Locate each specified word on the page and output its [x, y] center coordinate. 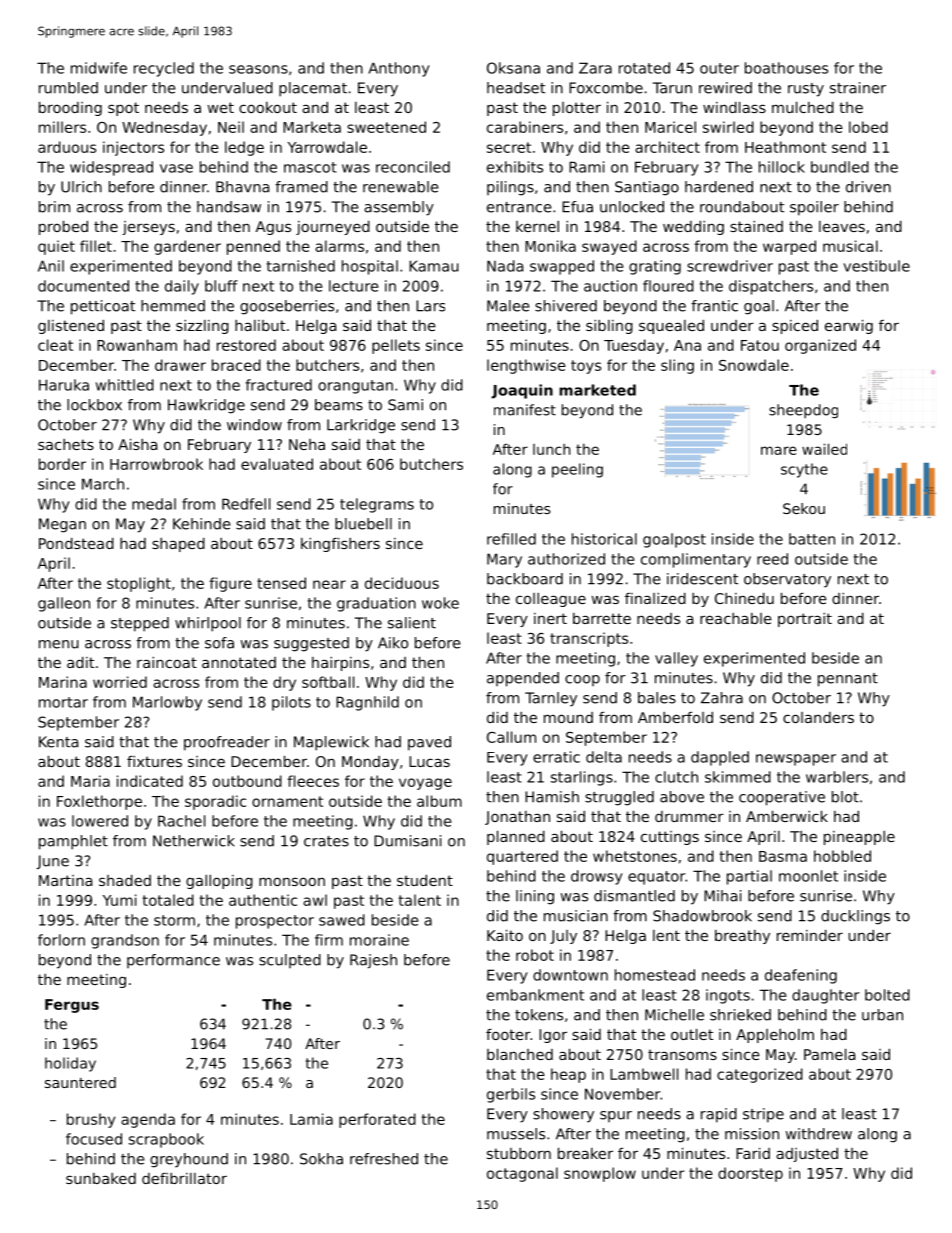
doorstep [750, 1174]
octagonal [522, 1174]
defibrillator [184, 1178]
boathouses [786, 68]
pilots [291, 703]
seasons [258, 69]
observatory [787, 580]
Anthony [399, 69]
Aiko [393, 643]
